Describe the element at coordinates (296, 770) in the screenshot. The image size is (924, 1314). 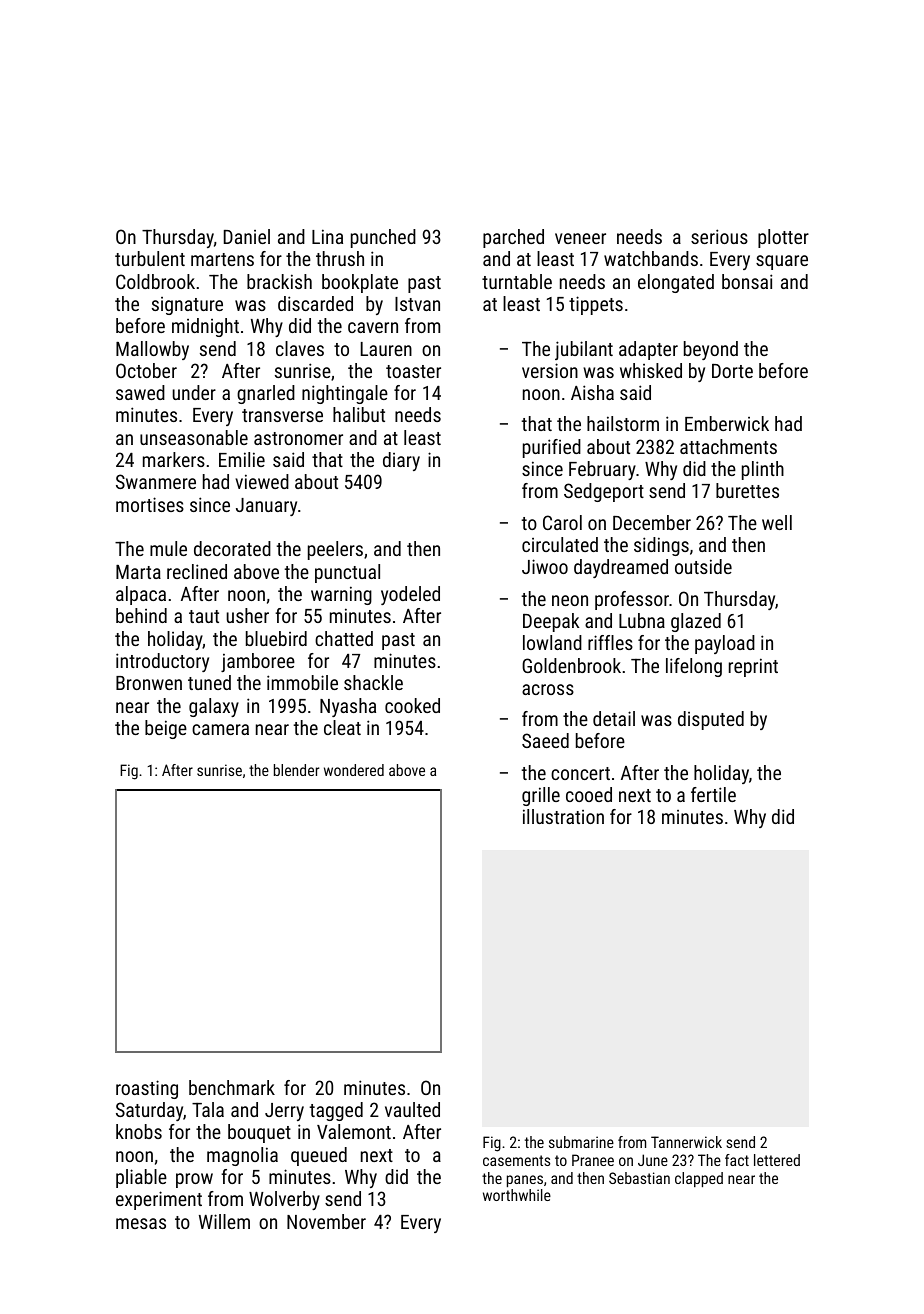
I see `blender` at that location.
